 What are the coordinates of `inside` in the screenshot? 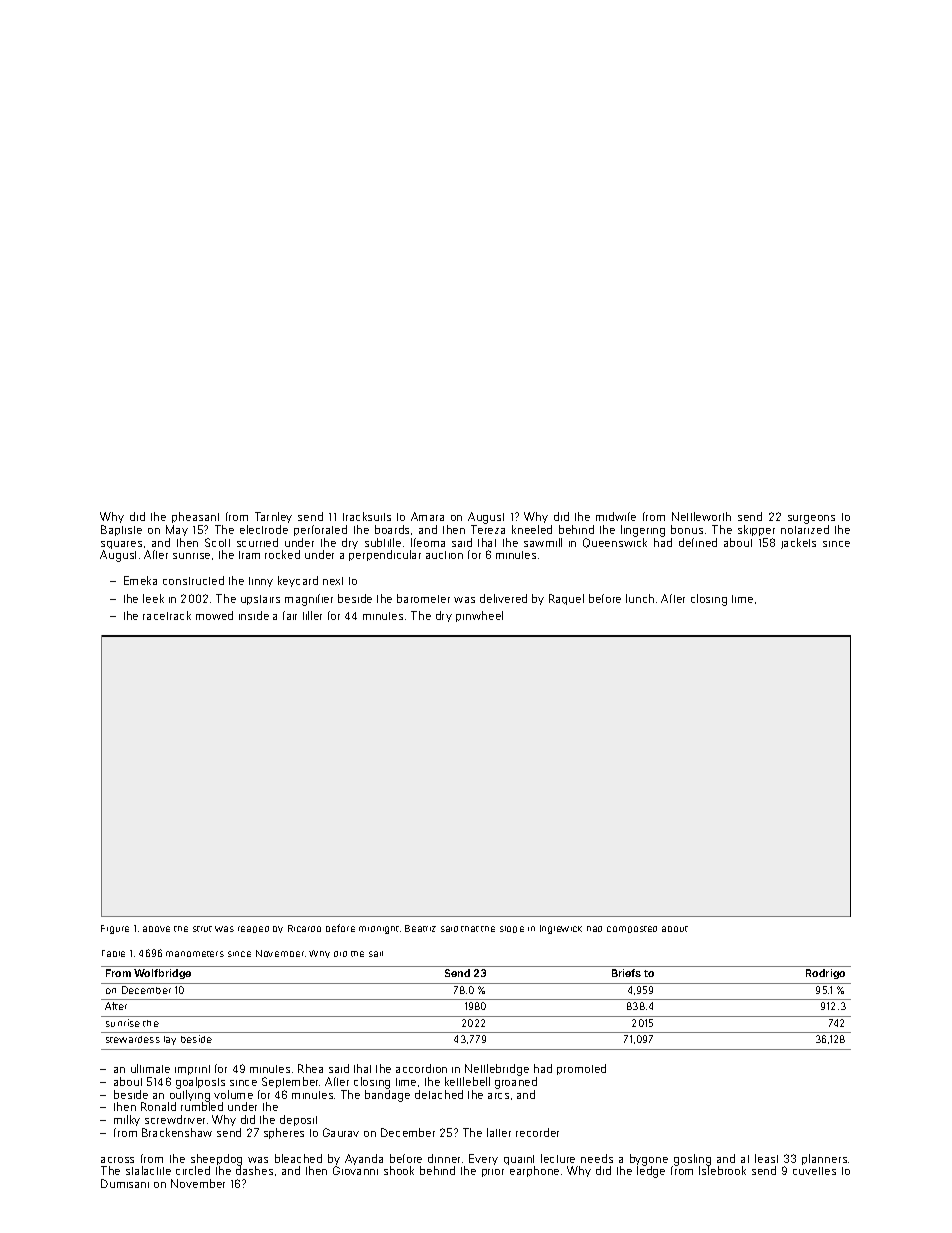 It's located at (254, 615).
